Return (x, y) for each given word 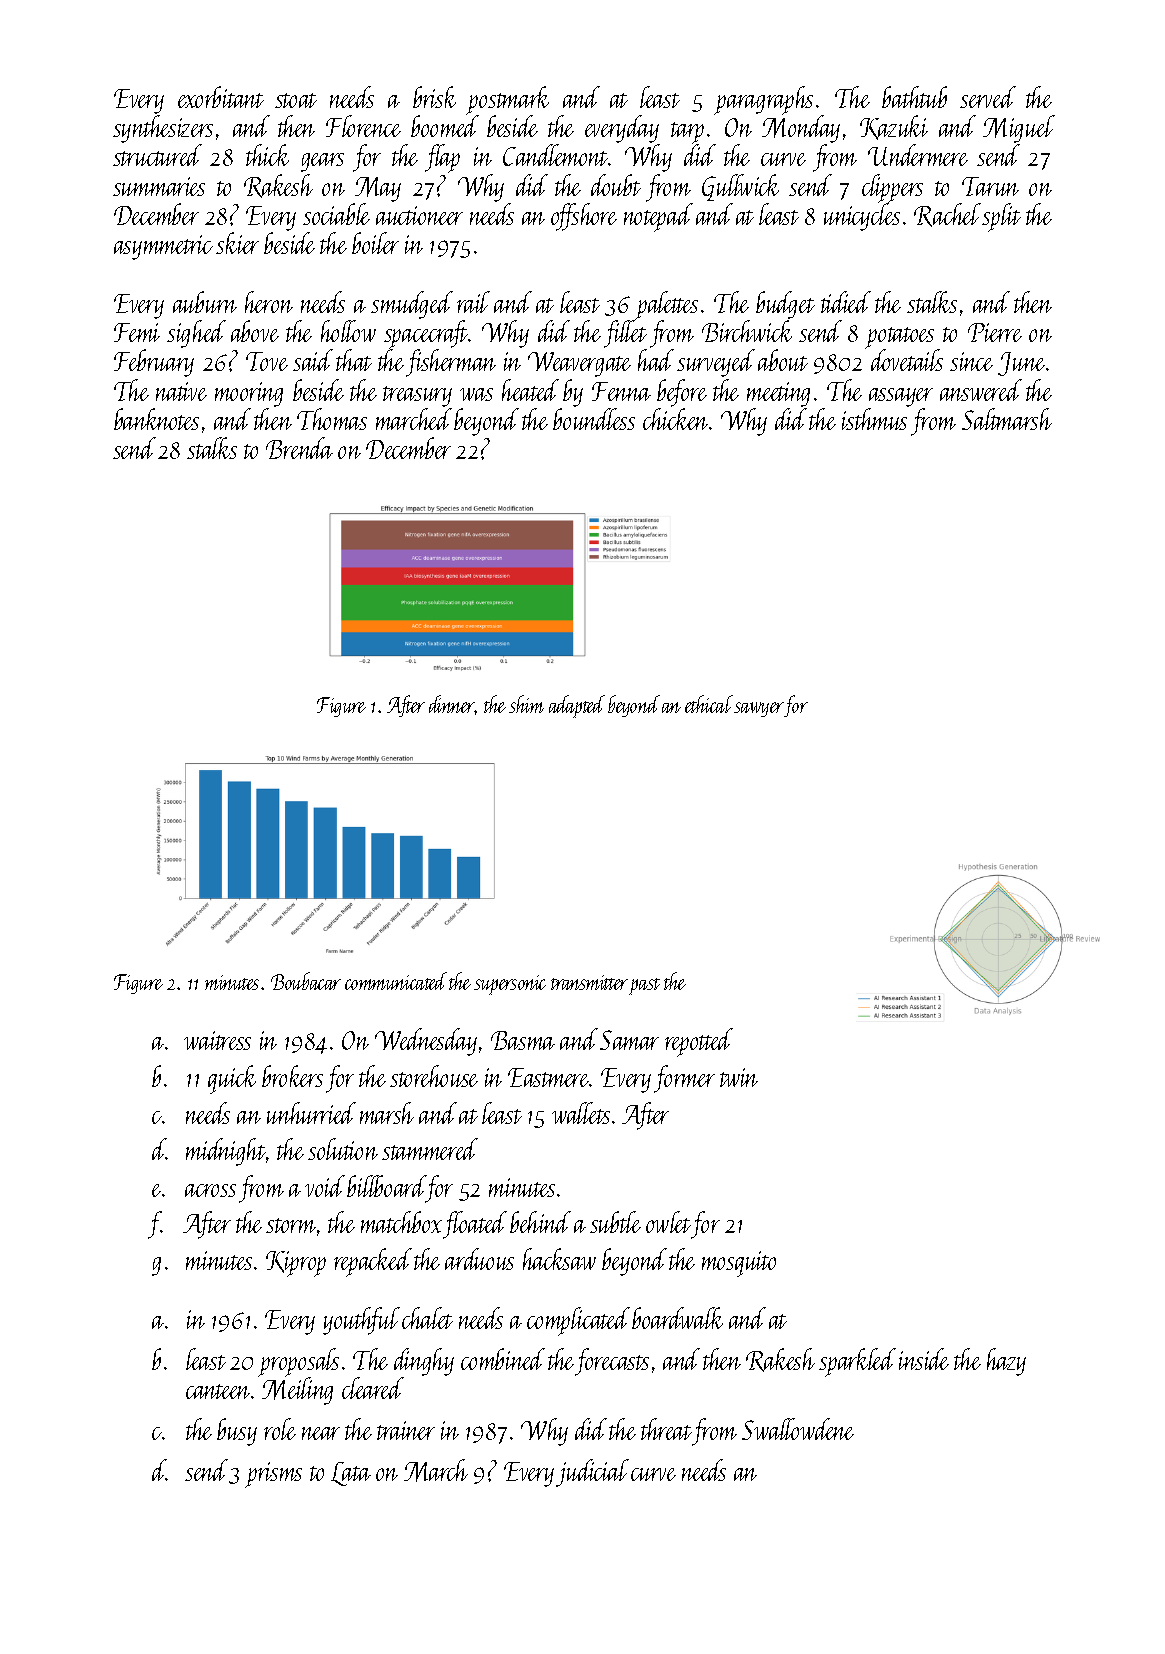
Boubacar (306, 981)
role (280, 1429)
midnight (226, 1152)
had (656, 360)
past (644, 986)
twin (739, 1077)
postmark (507, 100)
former (684, 1079)
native (181, 391)
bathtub (914, 97)
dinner (452, 704)
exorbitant (221, 97)
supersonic (510, 985)
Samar (629, 1040)
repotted (699, 1042)
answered (981, 390)
